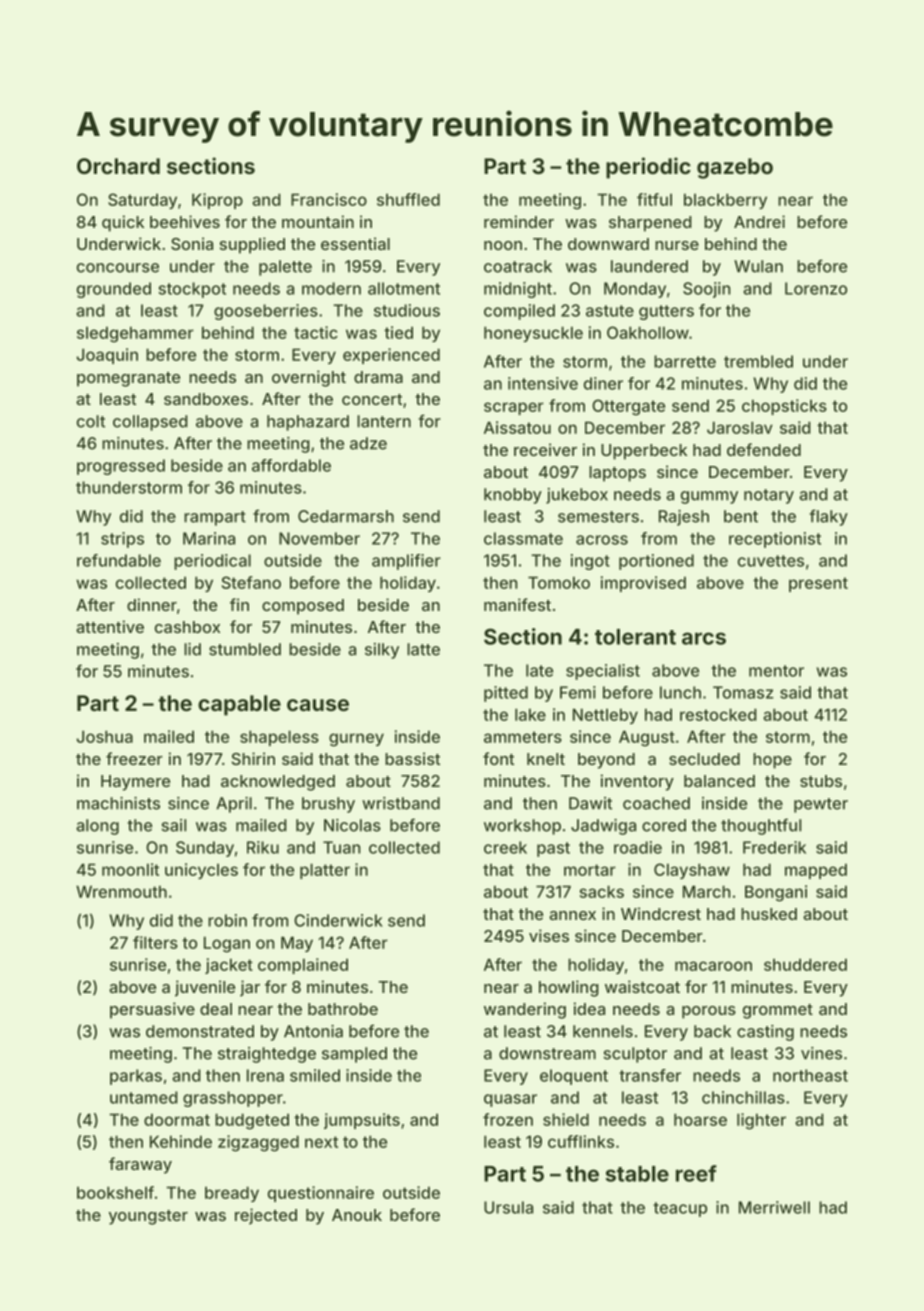 The image size is (924, 1311). Describe the element at coordinates (525, 1010) in the document. I see `wandering` at that location.
